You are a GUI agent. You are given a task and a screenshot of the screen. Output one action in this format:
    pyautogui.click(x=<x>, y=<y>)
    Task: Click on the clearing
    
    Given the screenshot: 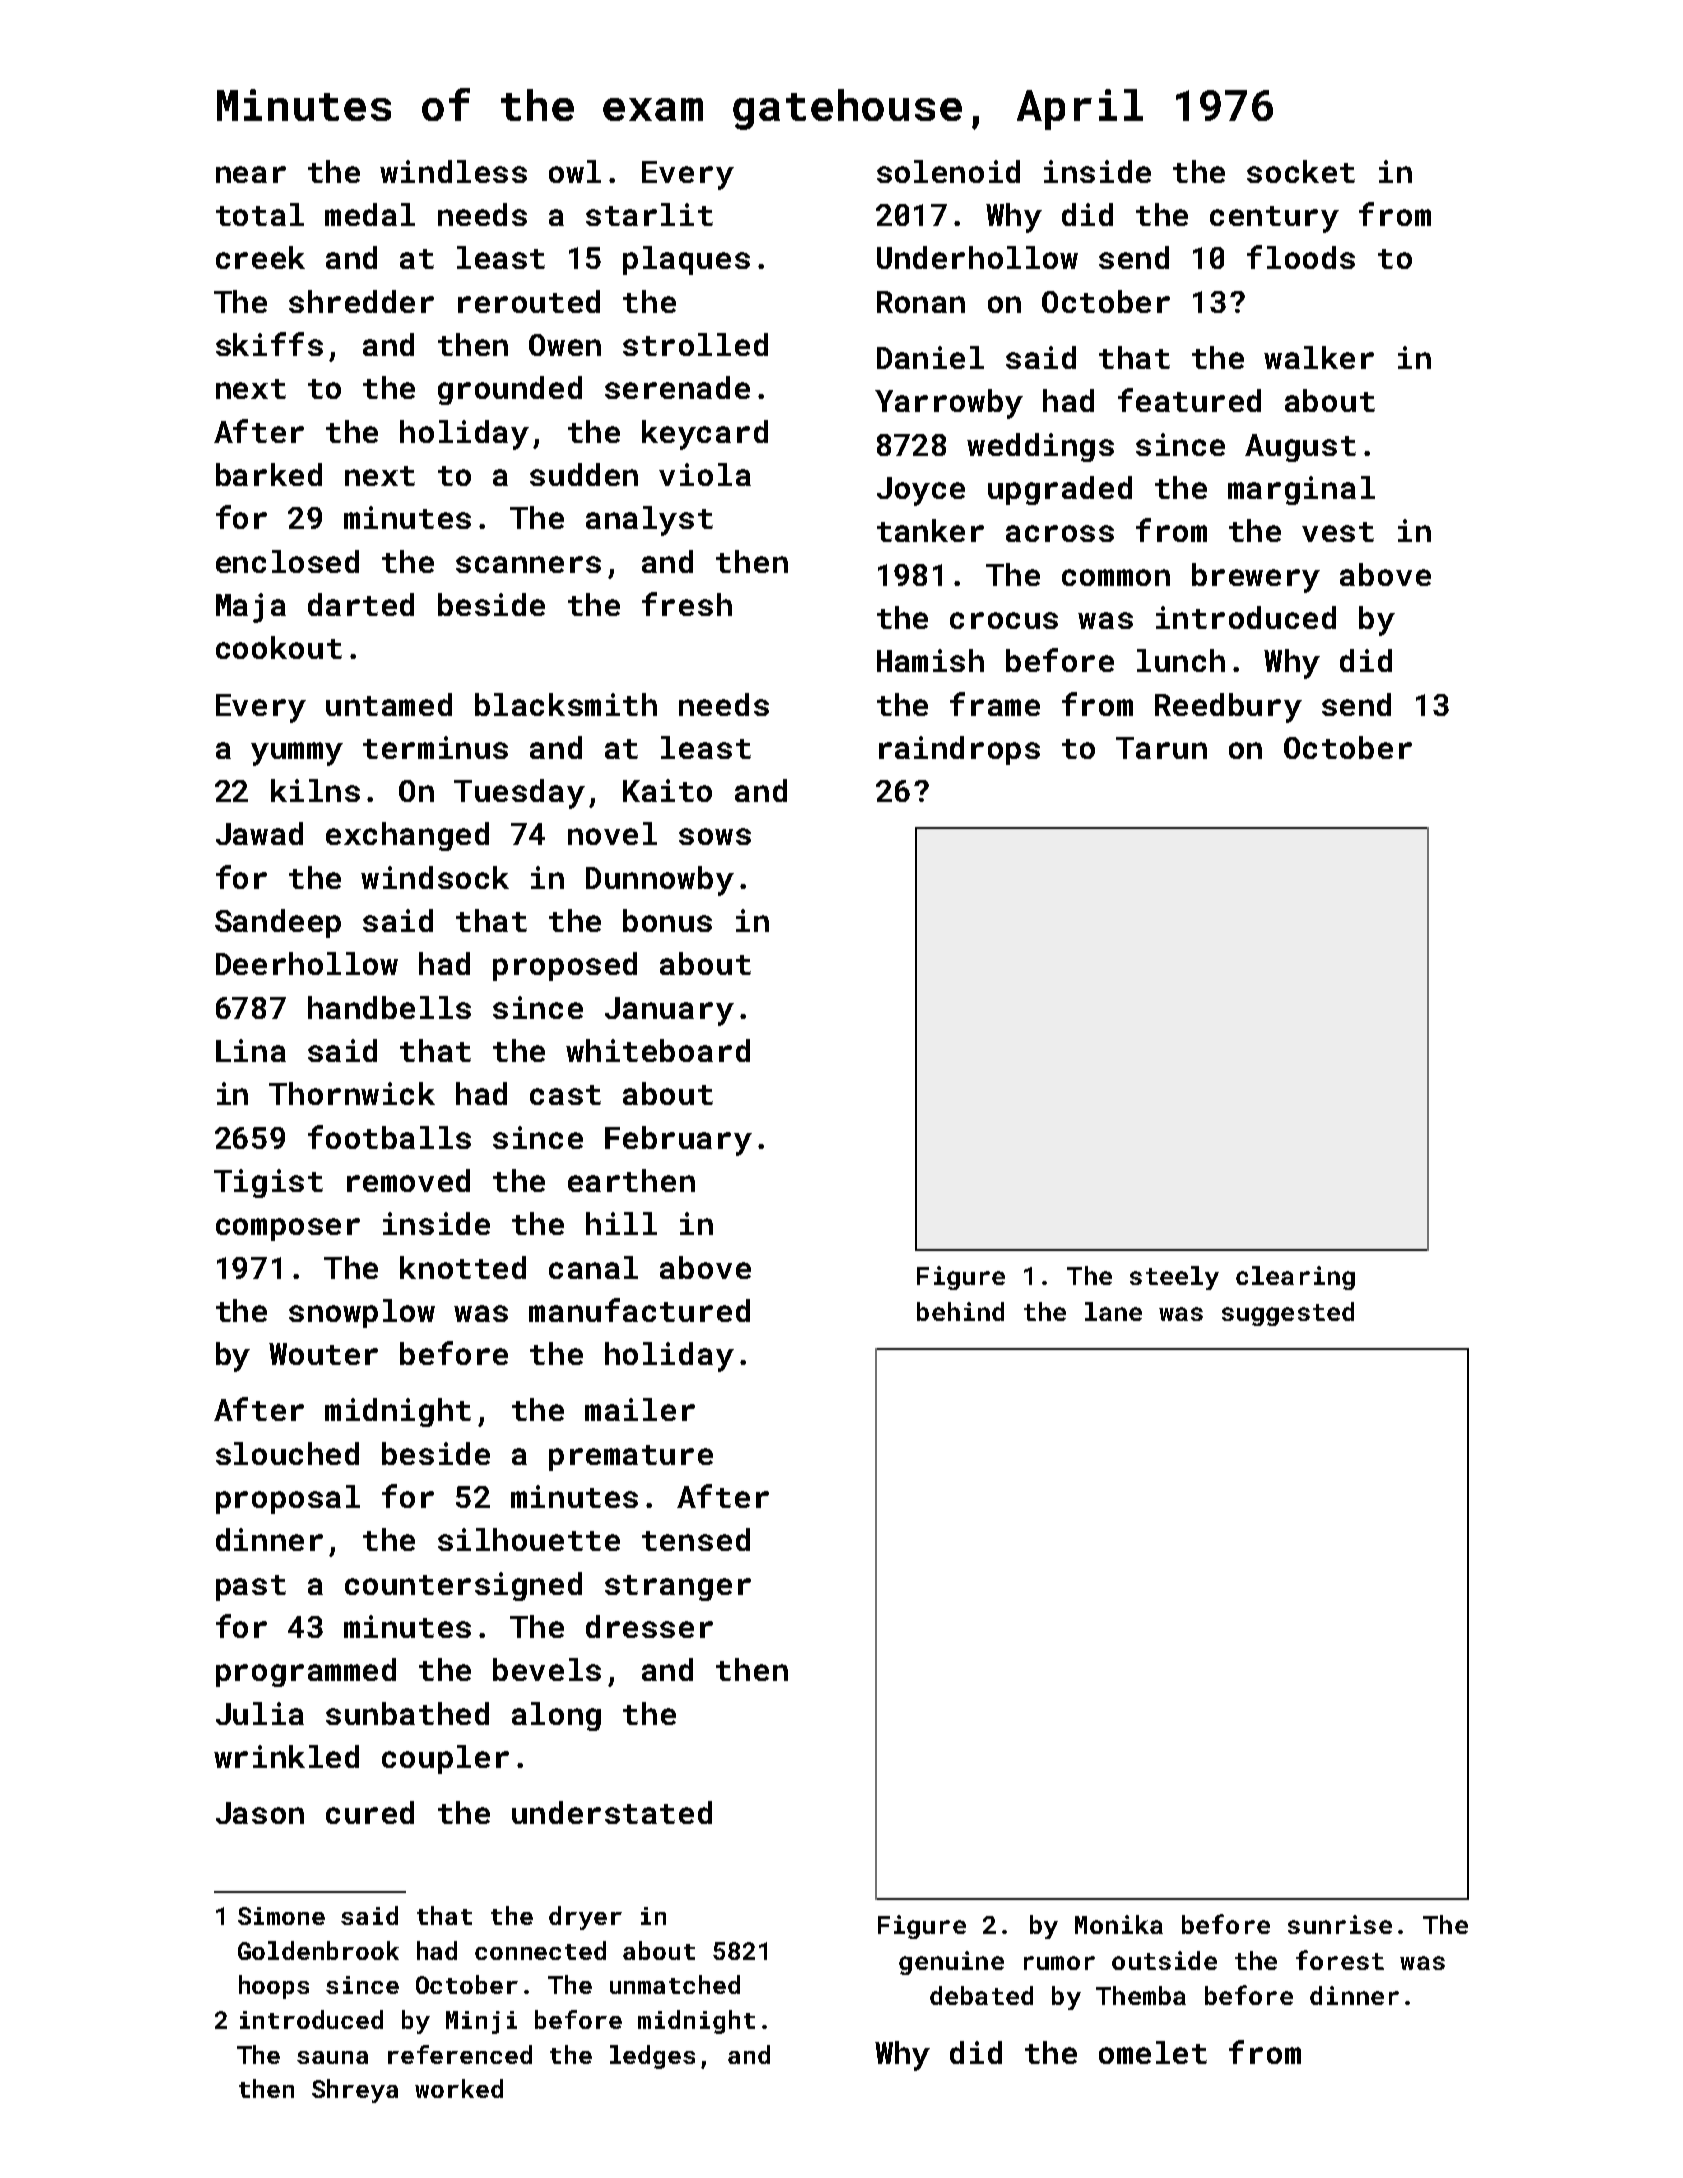 What is the action you would take?
    pyautogui.click(x=1295, y=1278)
